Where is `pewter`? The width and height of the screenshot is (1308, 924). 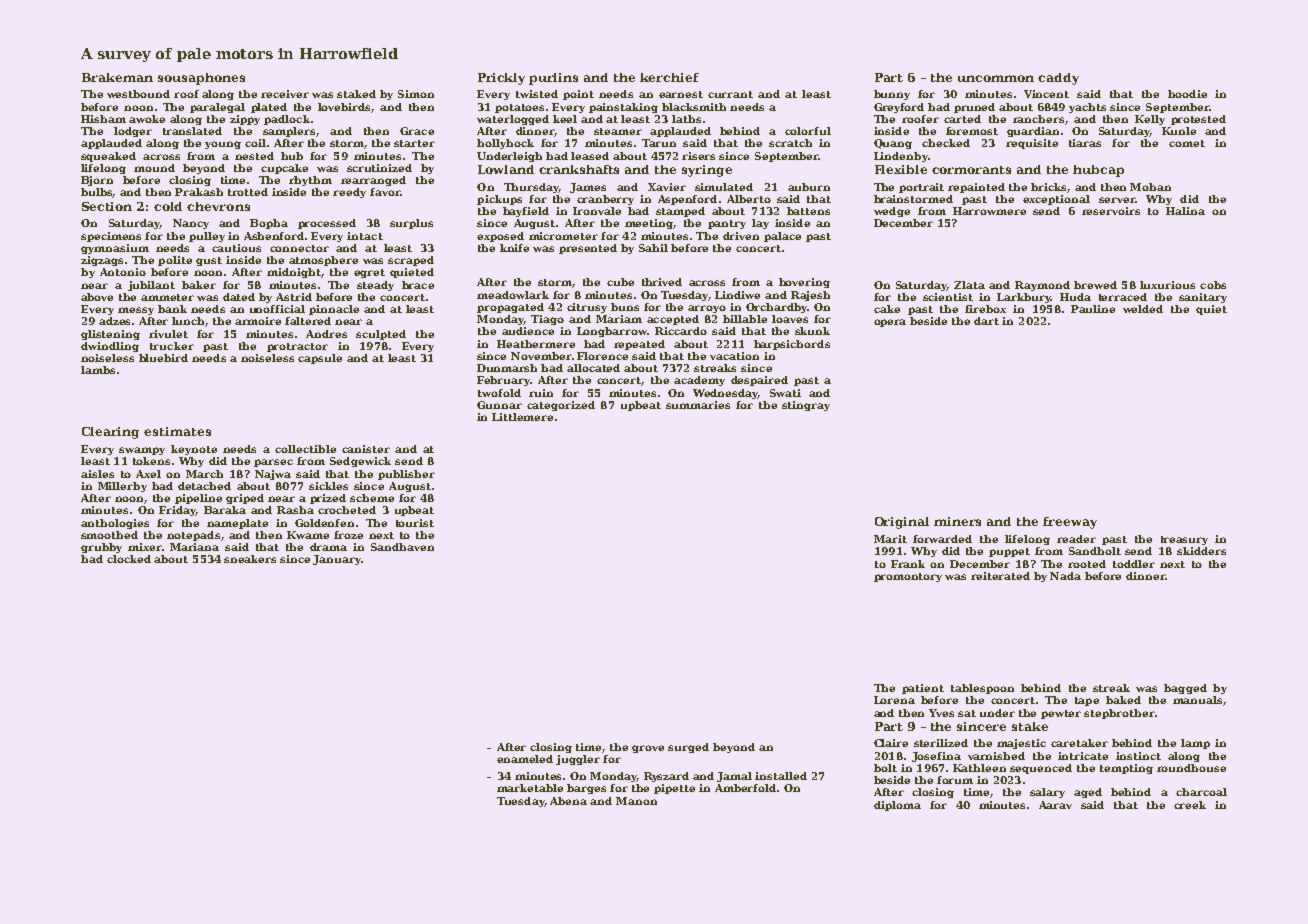
pewter is located at coordinates (1061, 714).
